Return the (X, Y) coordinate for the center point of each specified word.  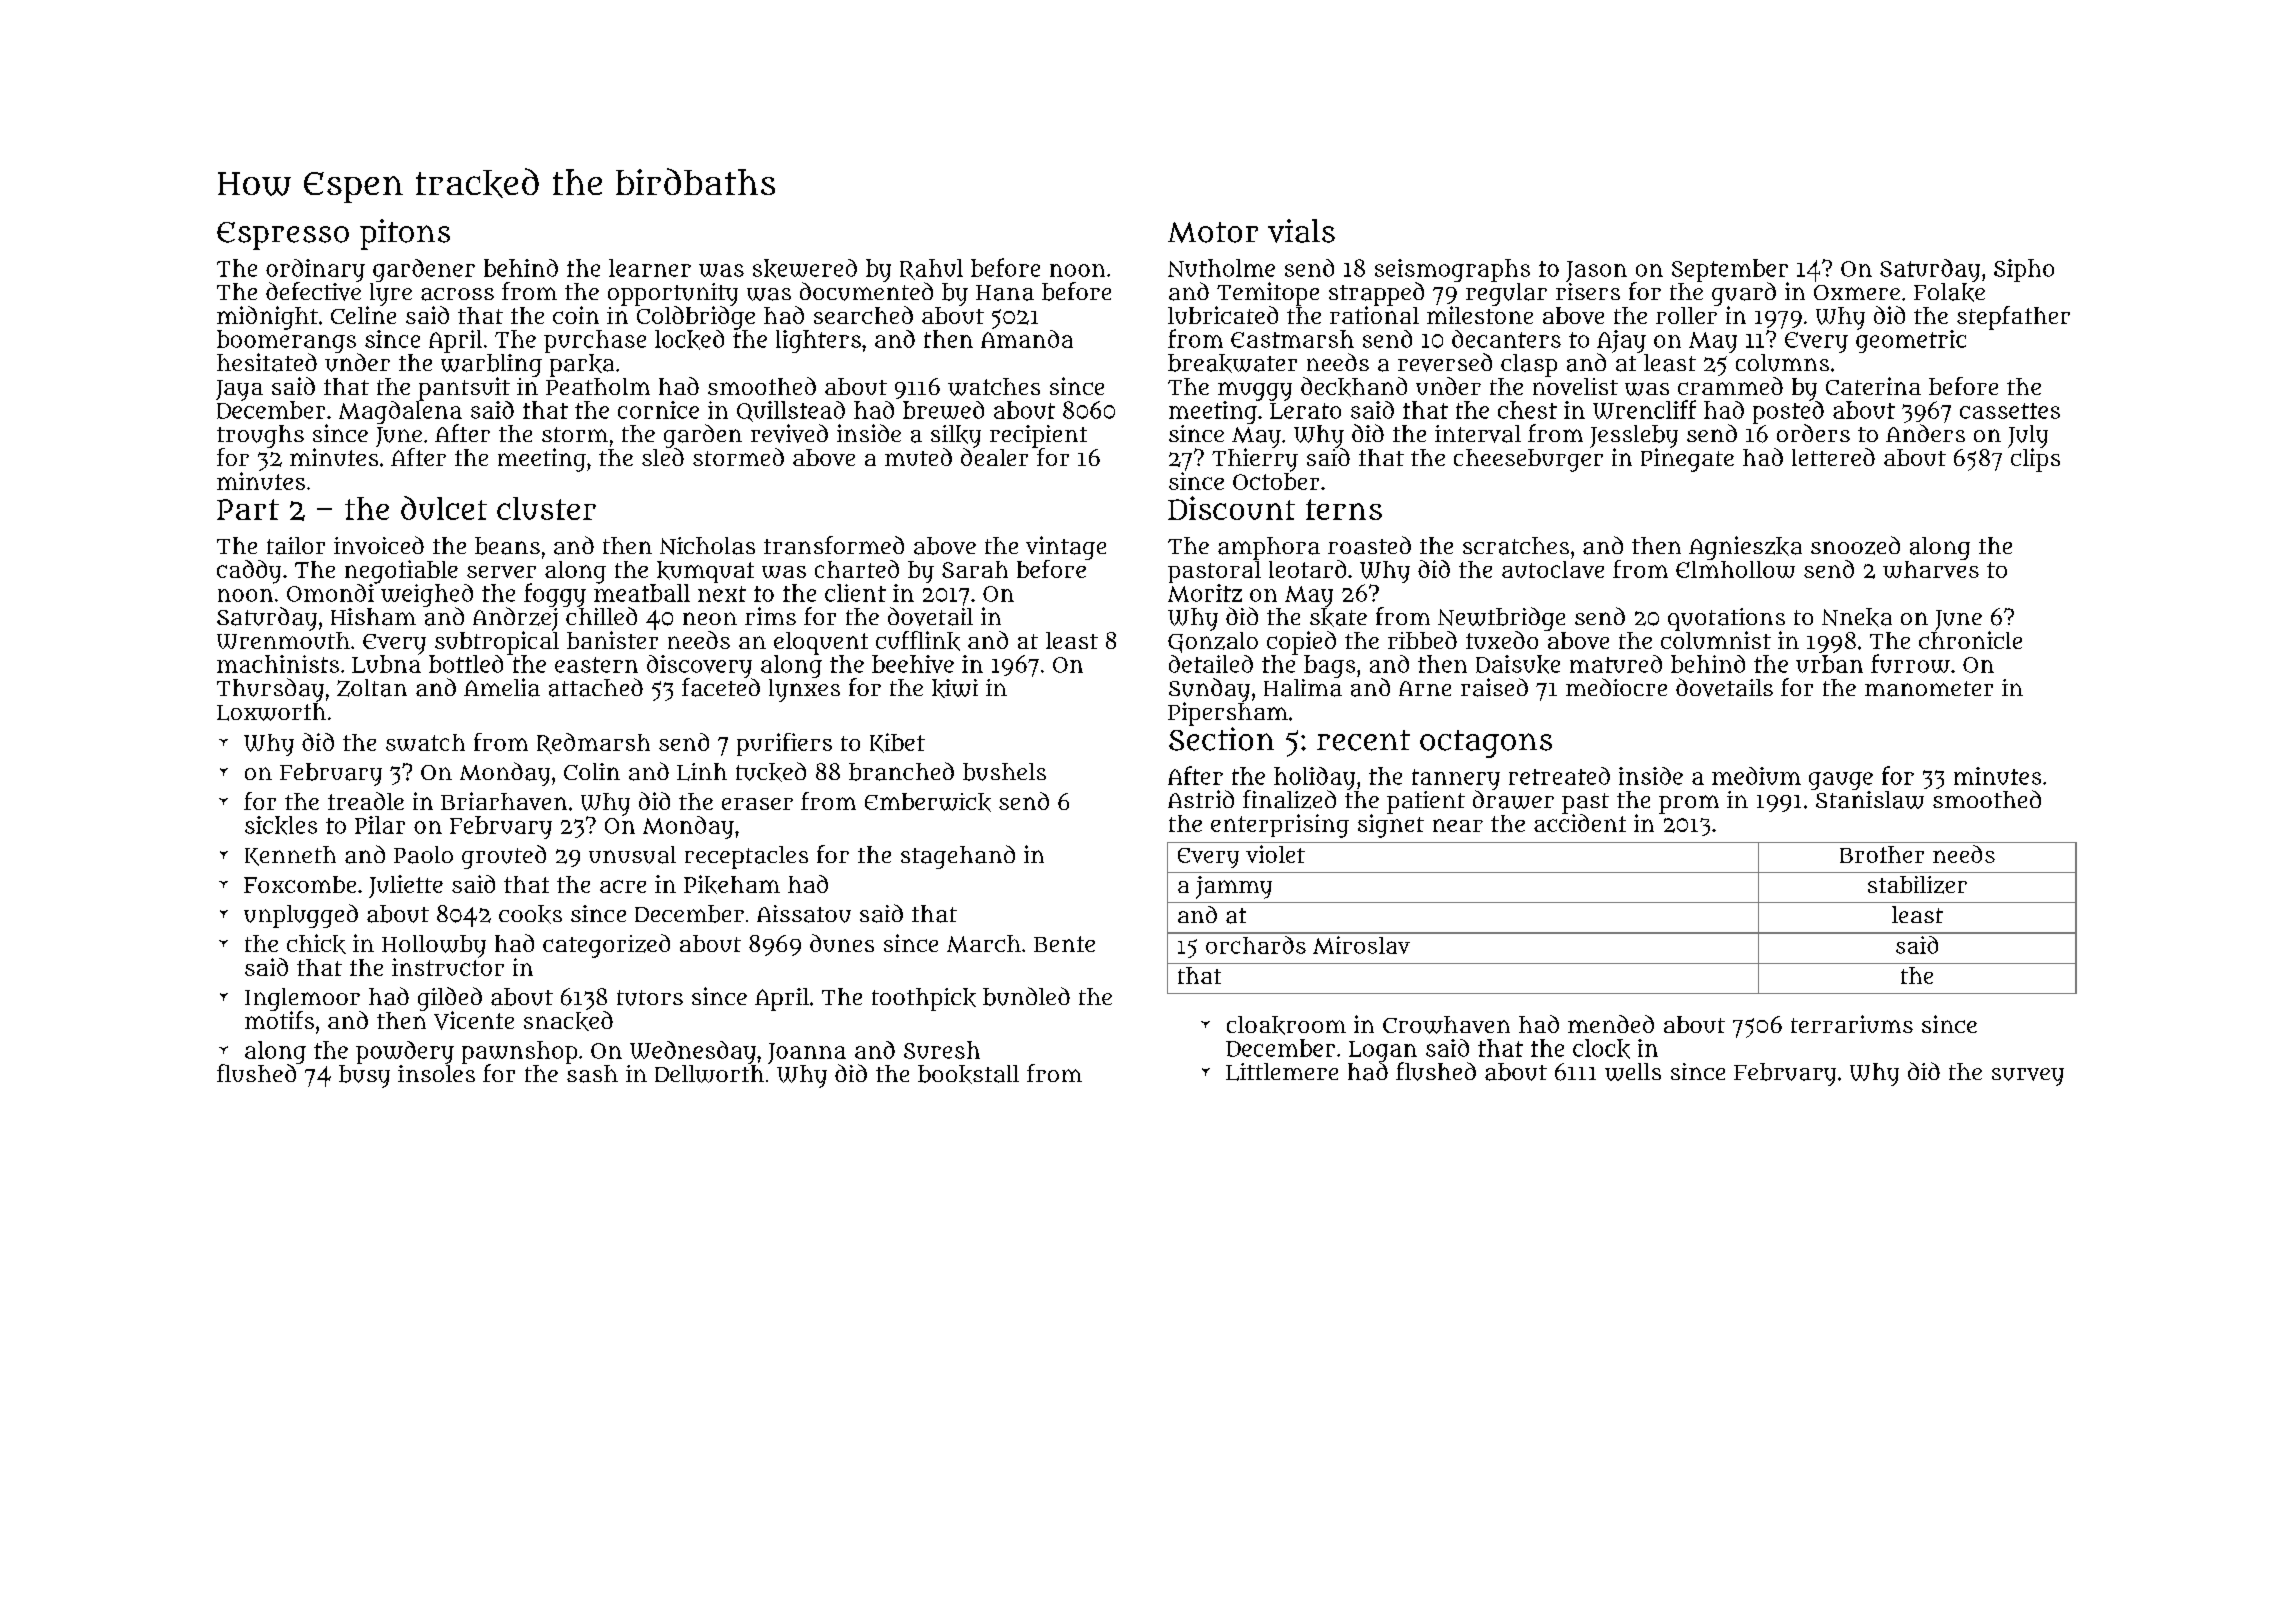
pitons (405, 234)
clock (1601, 1049)
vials (1301, 231)
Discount (1231, 508)
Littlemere (1282, 1072)
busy (364, 1076)
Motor (1213, 232)
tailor (296, 546)
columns (1782, 363)
